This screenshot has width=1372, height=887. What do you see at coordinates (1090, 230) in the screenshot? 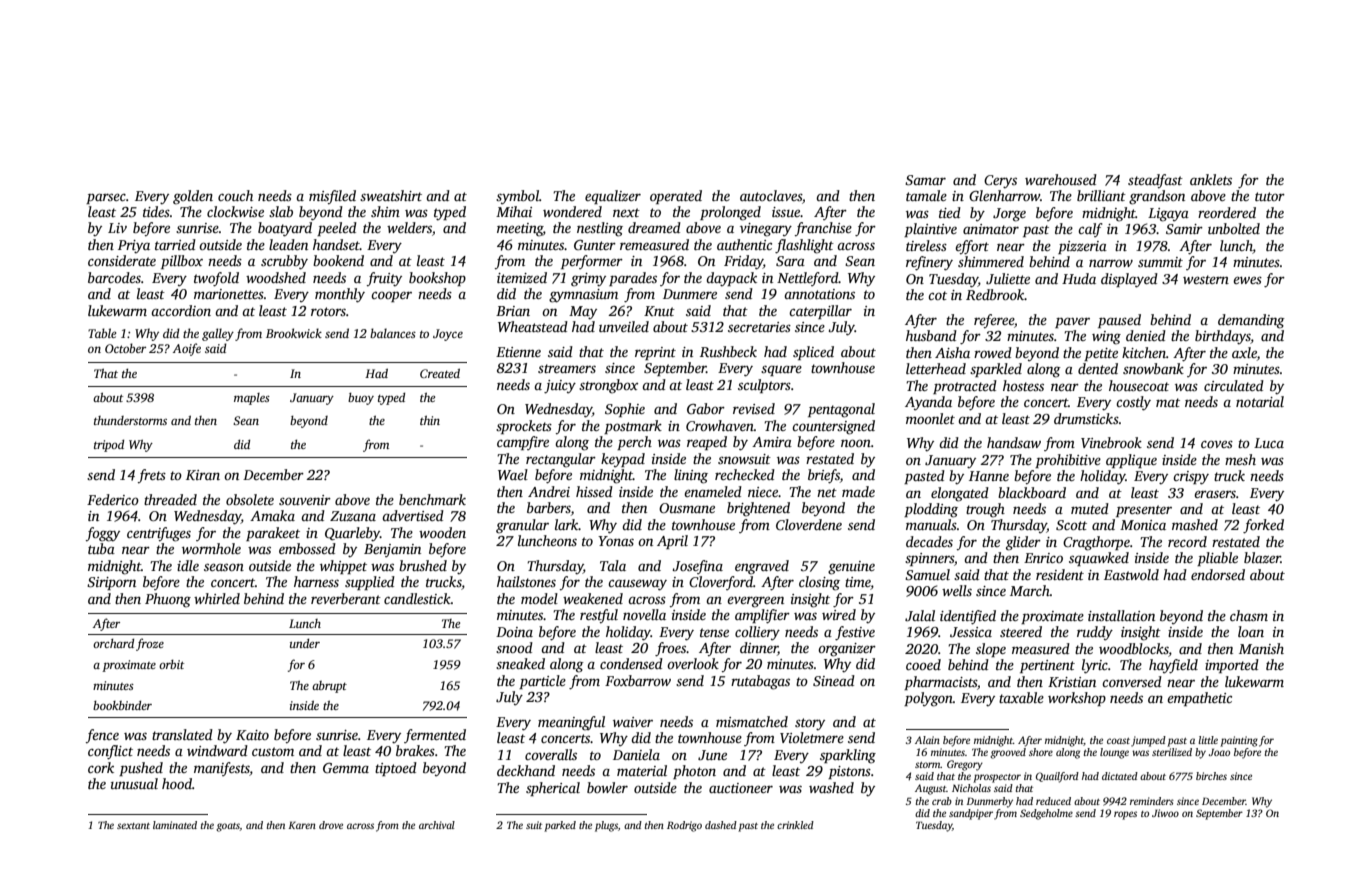
I see `calf` at bounding box center [1090, 230].
